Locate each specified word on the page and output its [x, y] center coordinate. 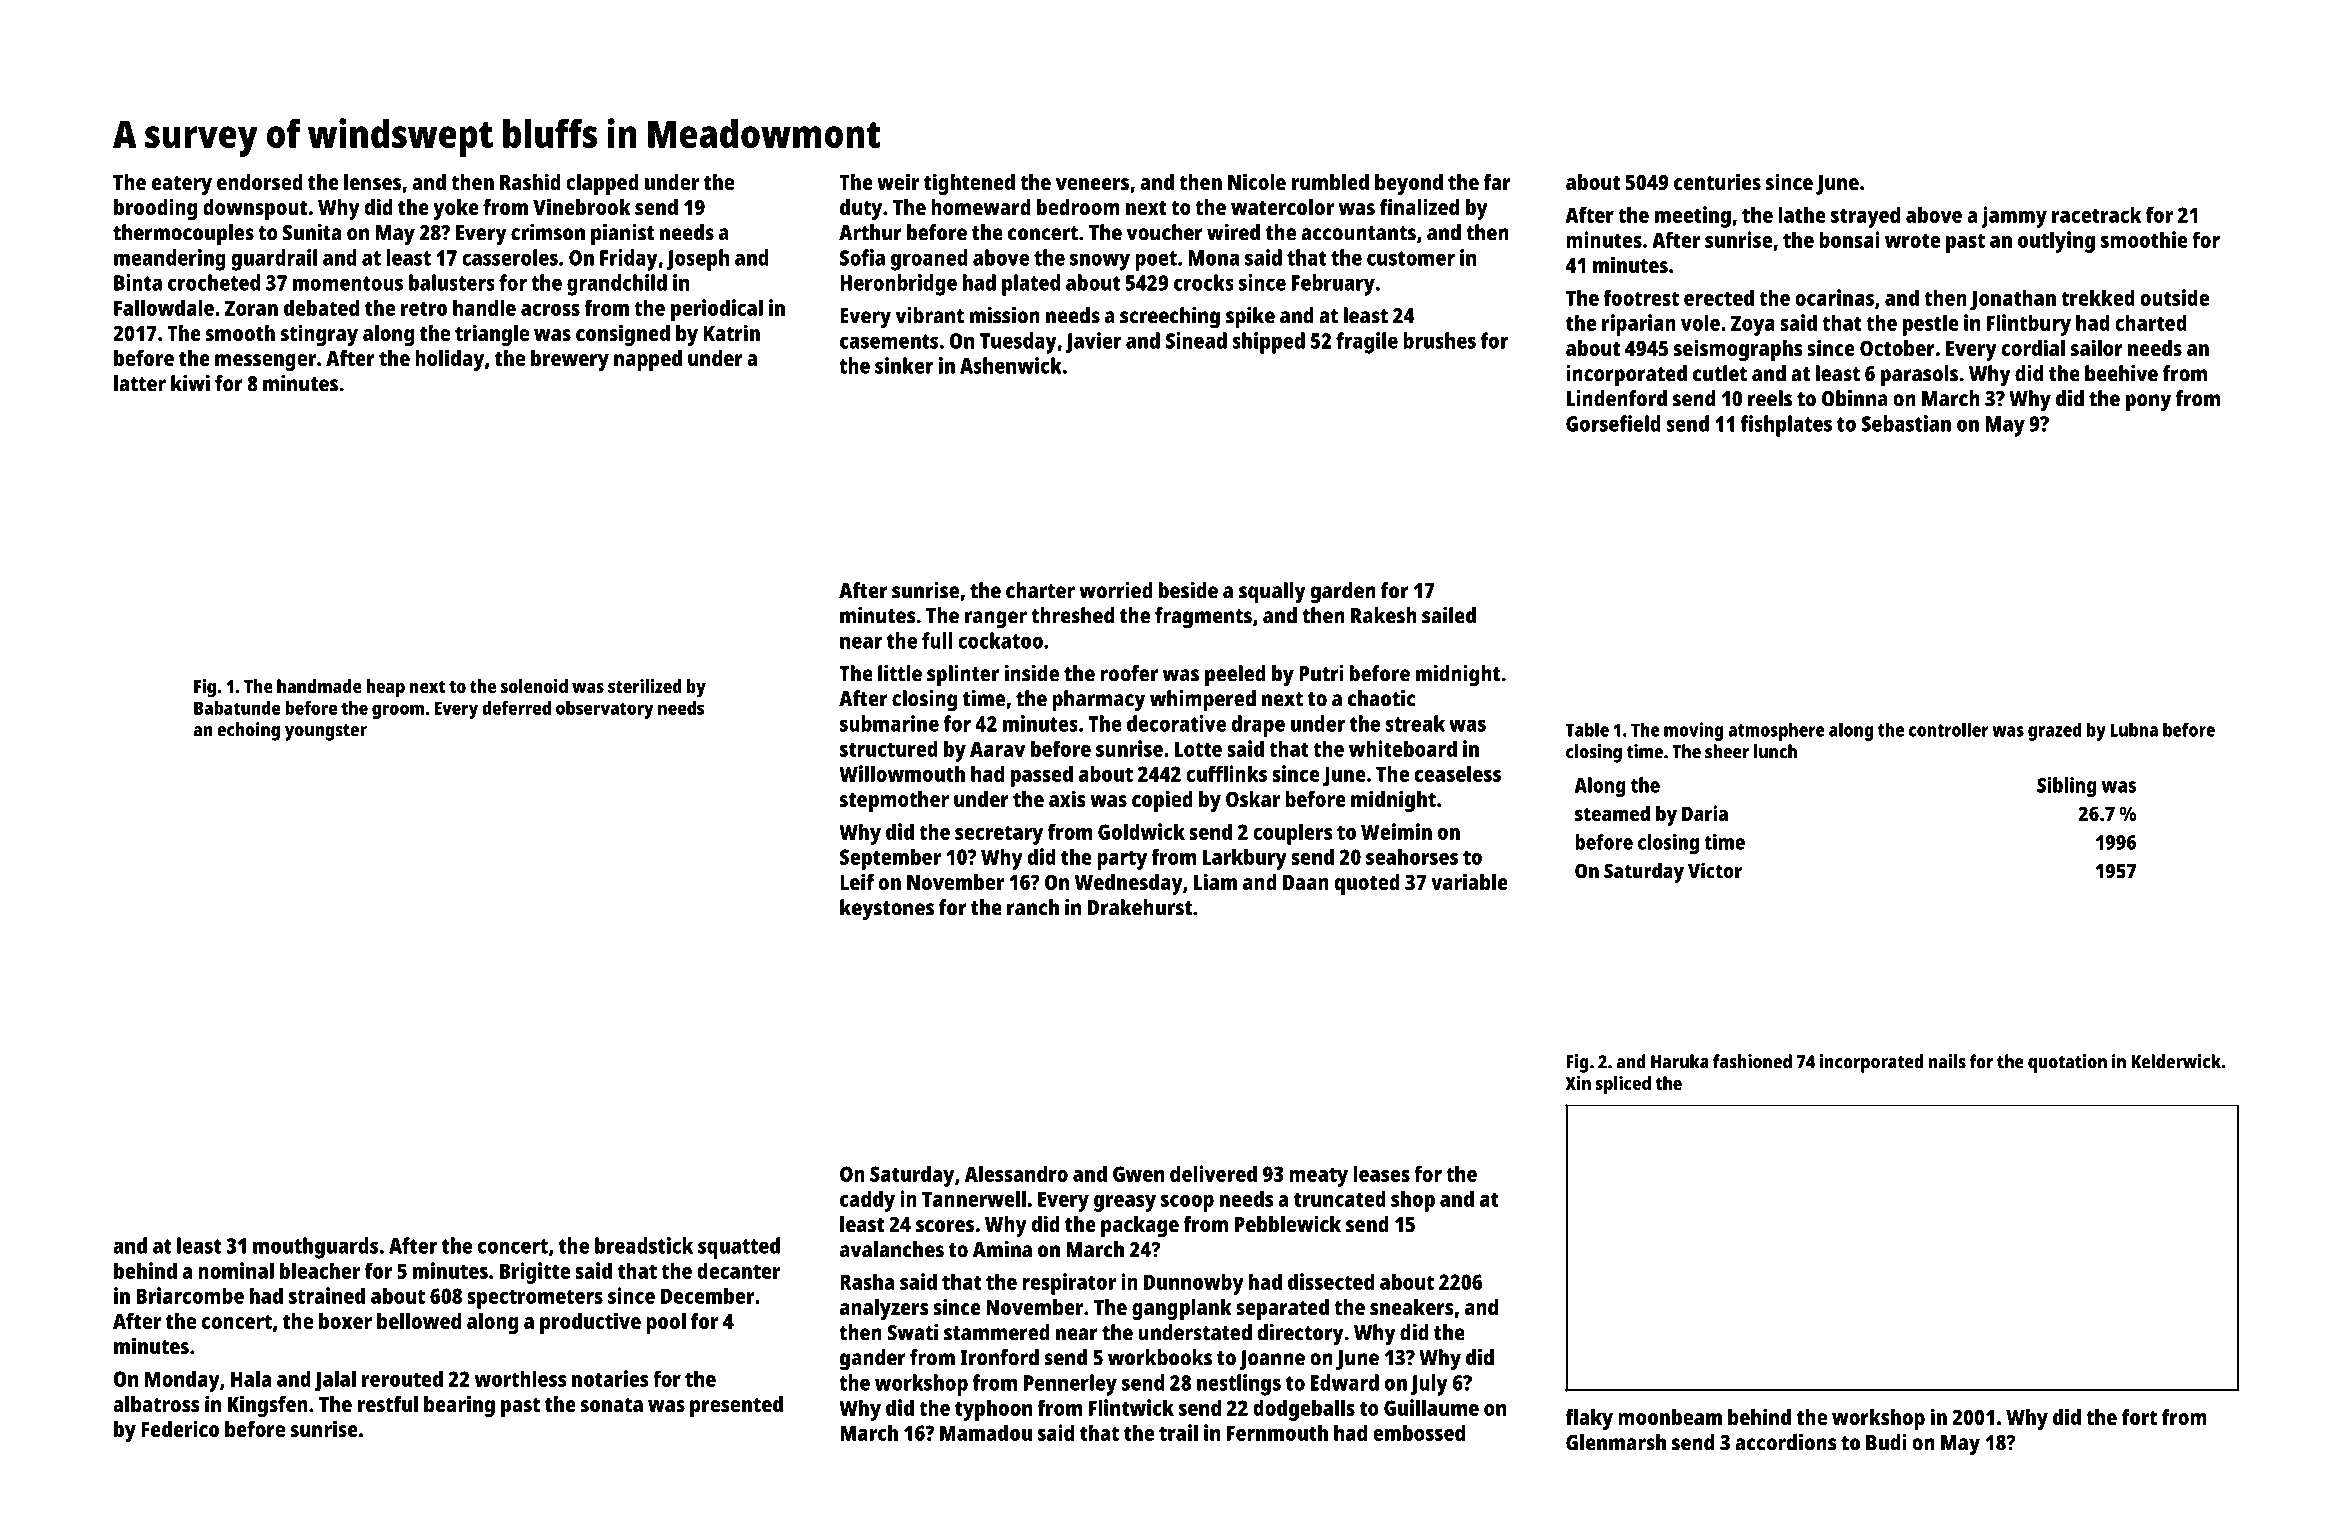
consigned [623, 335]
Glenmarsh [1616, 1442]
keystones [887, 910]
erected [1719, 297]
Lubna [2134, 729]
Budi [1886, 1442]
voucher [1165, 232]
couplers [1293, 834]
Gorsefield [1613, 423]
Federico [180, 1428]
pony [2148, 403]
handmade [319, 686]
